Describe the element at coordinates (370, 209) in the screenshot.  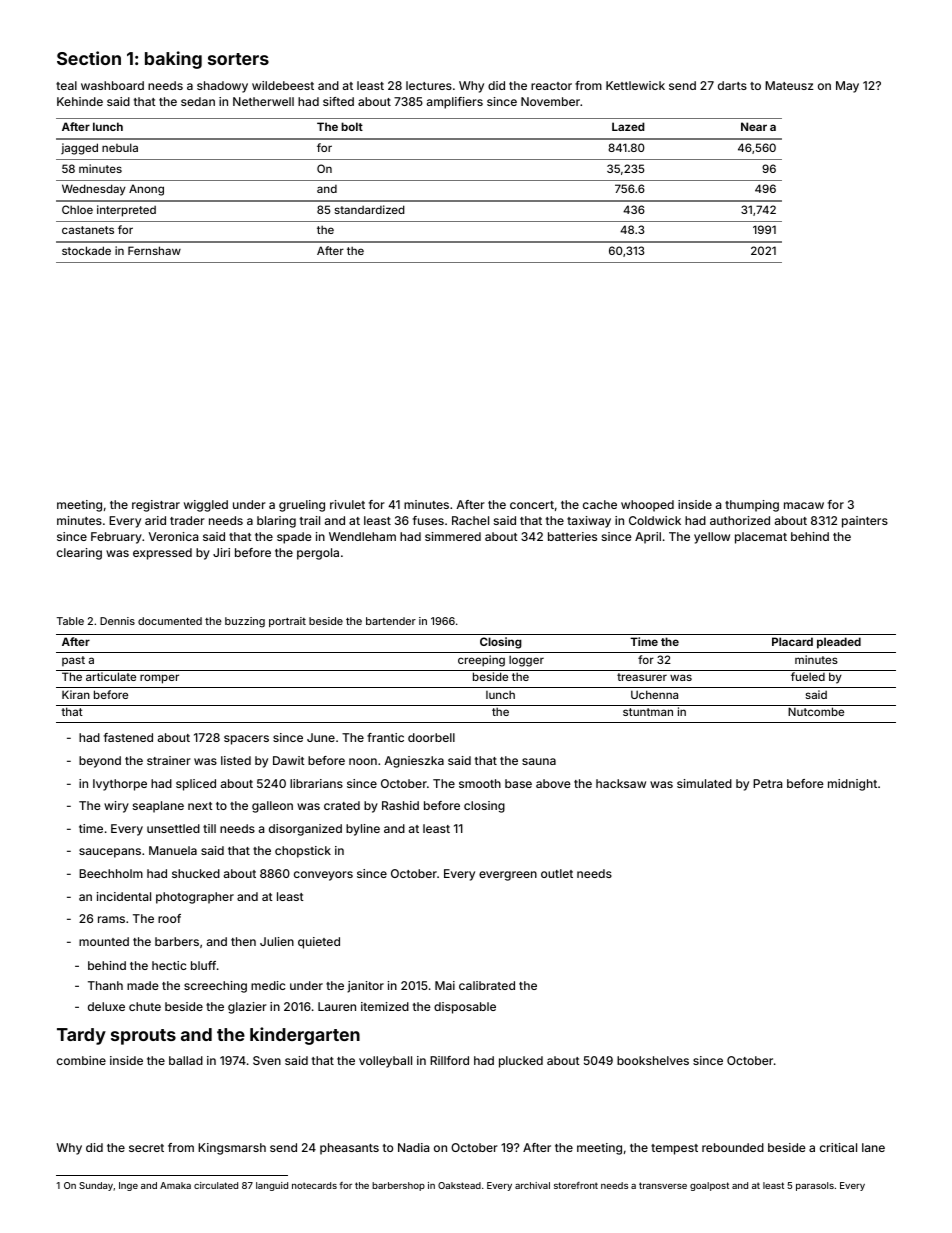
I see `standardized` at that location.
